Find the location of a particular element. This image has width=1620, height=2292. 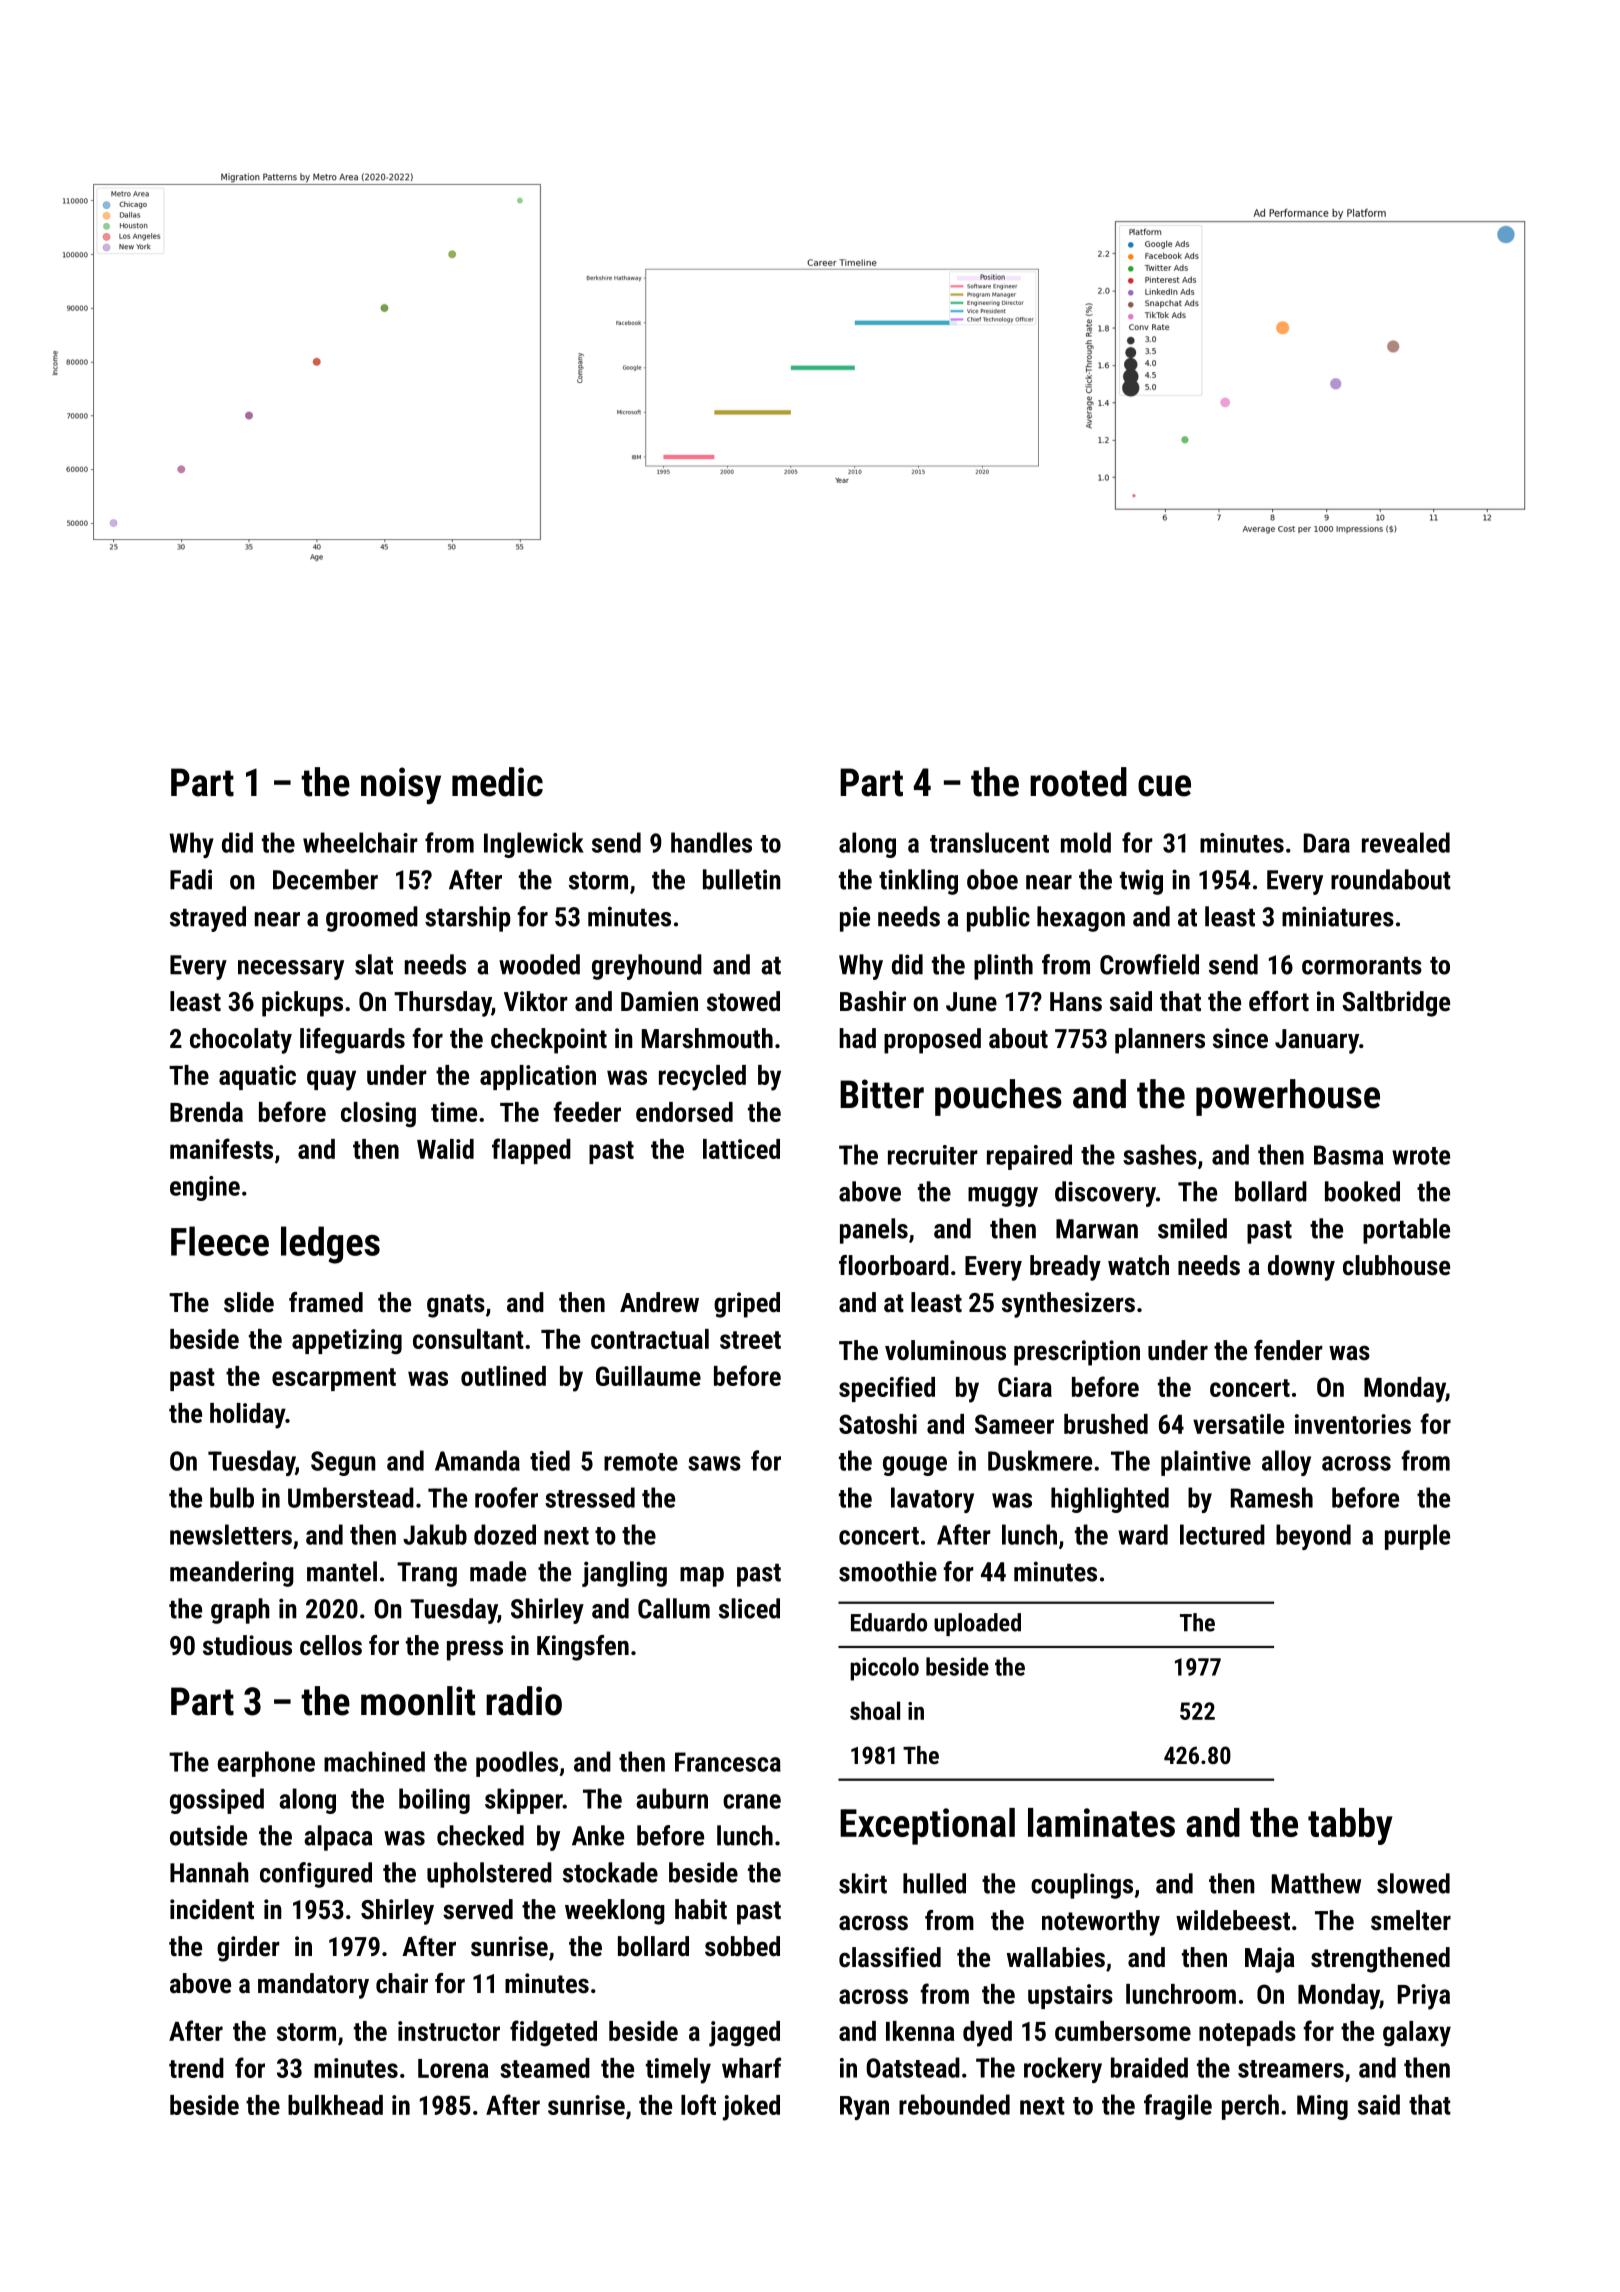

gouge is located at coordinates (915, 1466).
